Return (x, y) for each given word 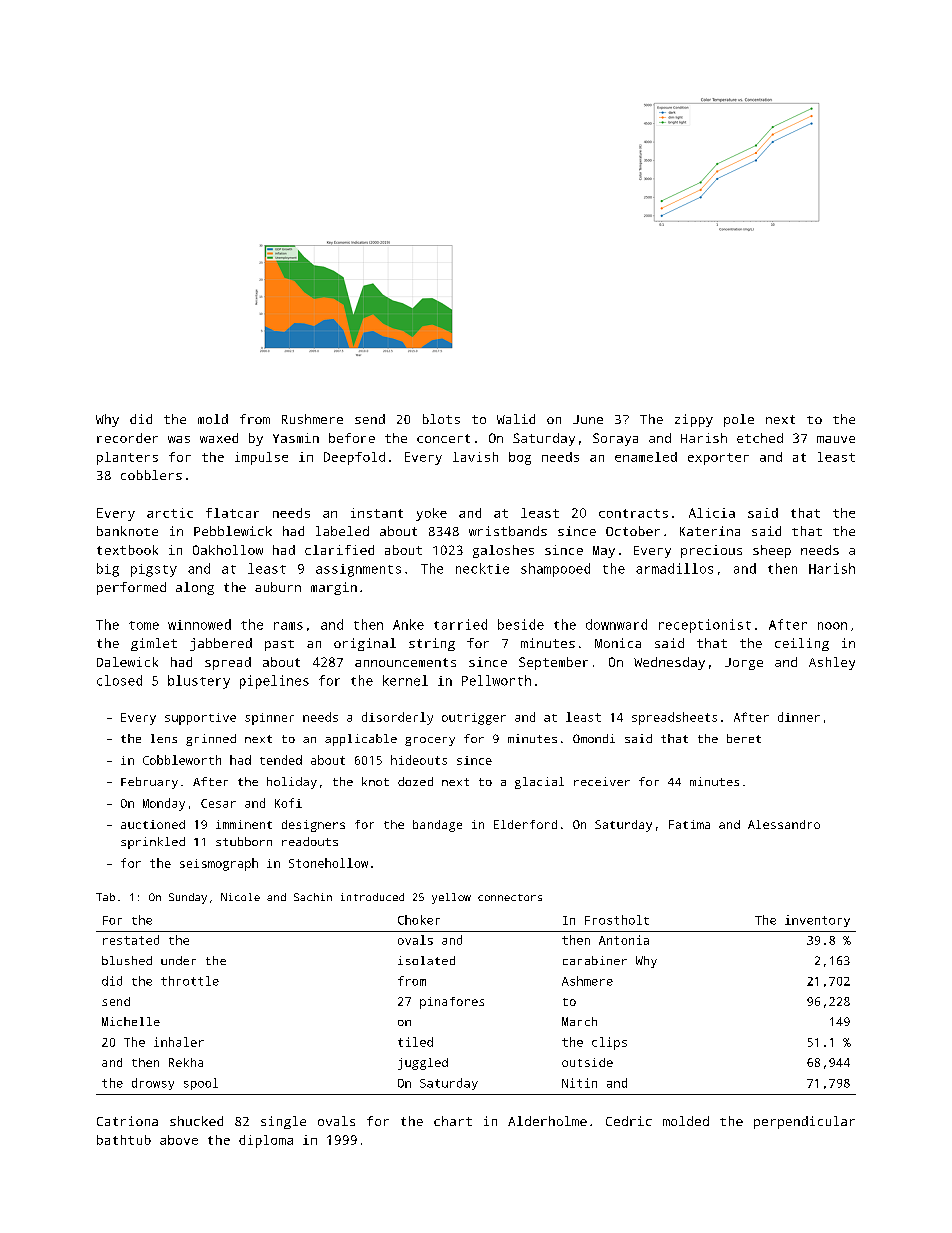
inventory (817, 921)
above (179, 1140)
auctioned (153, 824)
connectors (510, 897)
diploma (266, 1141)
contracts (633, 513)
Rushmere (312, 419)
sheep (772, 551)
